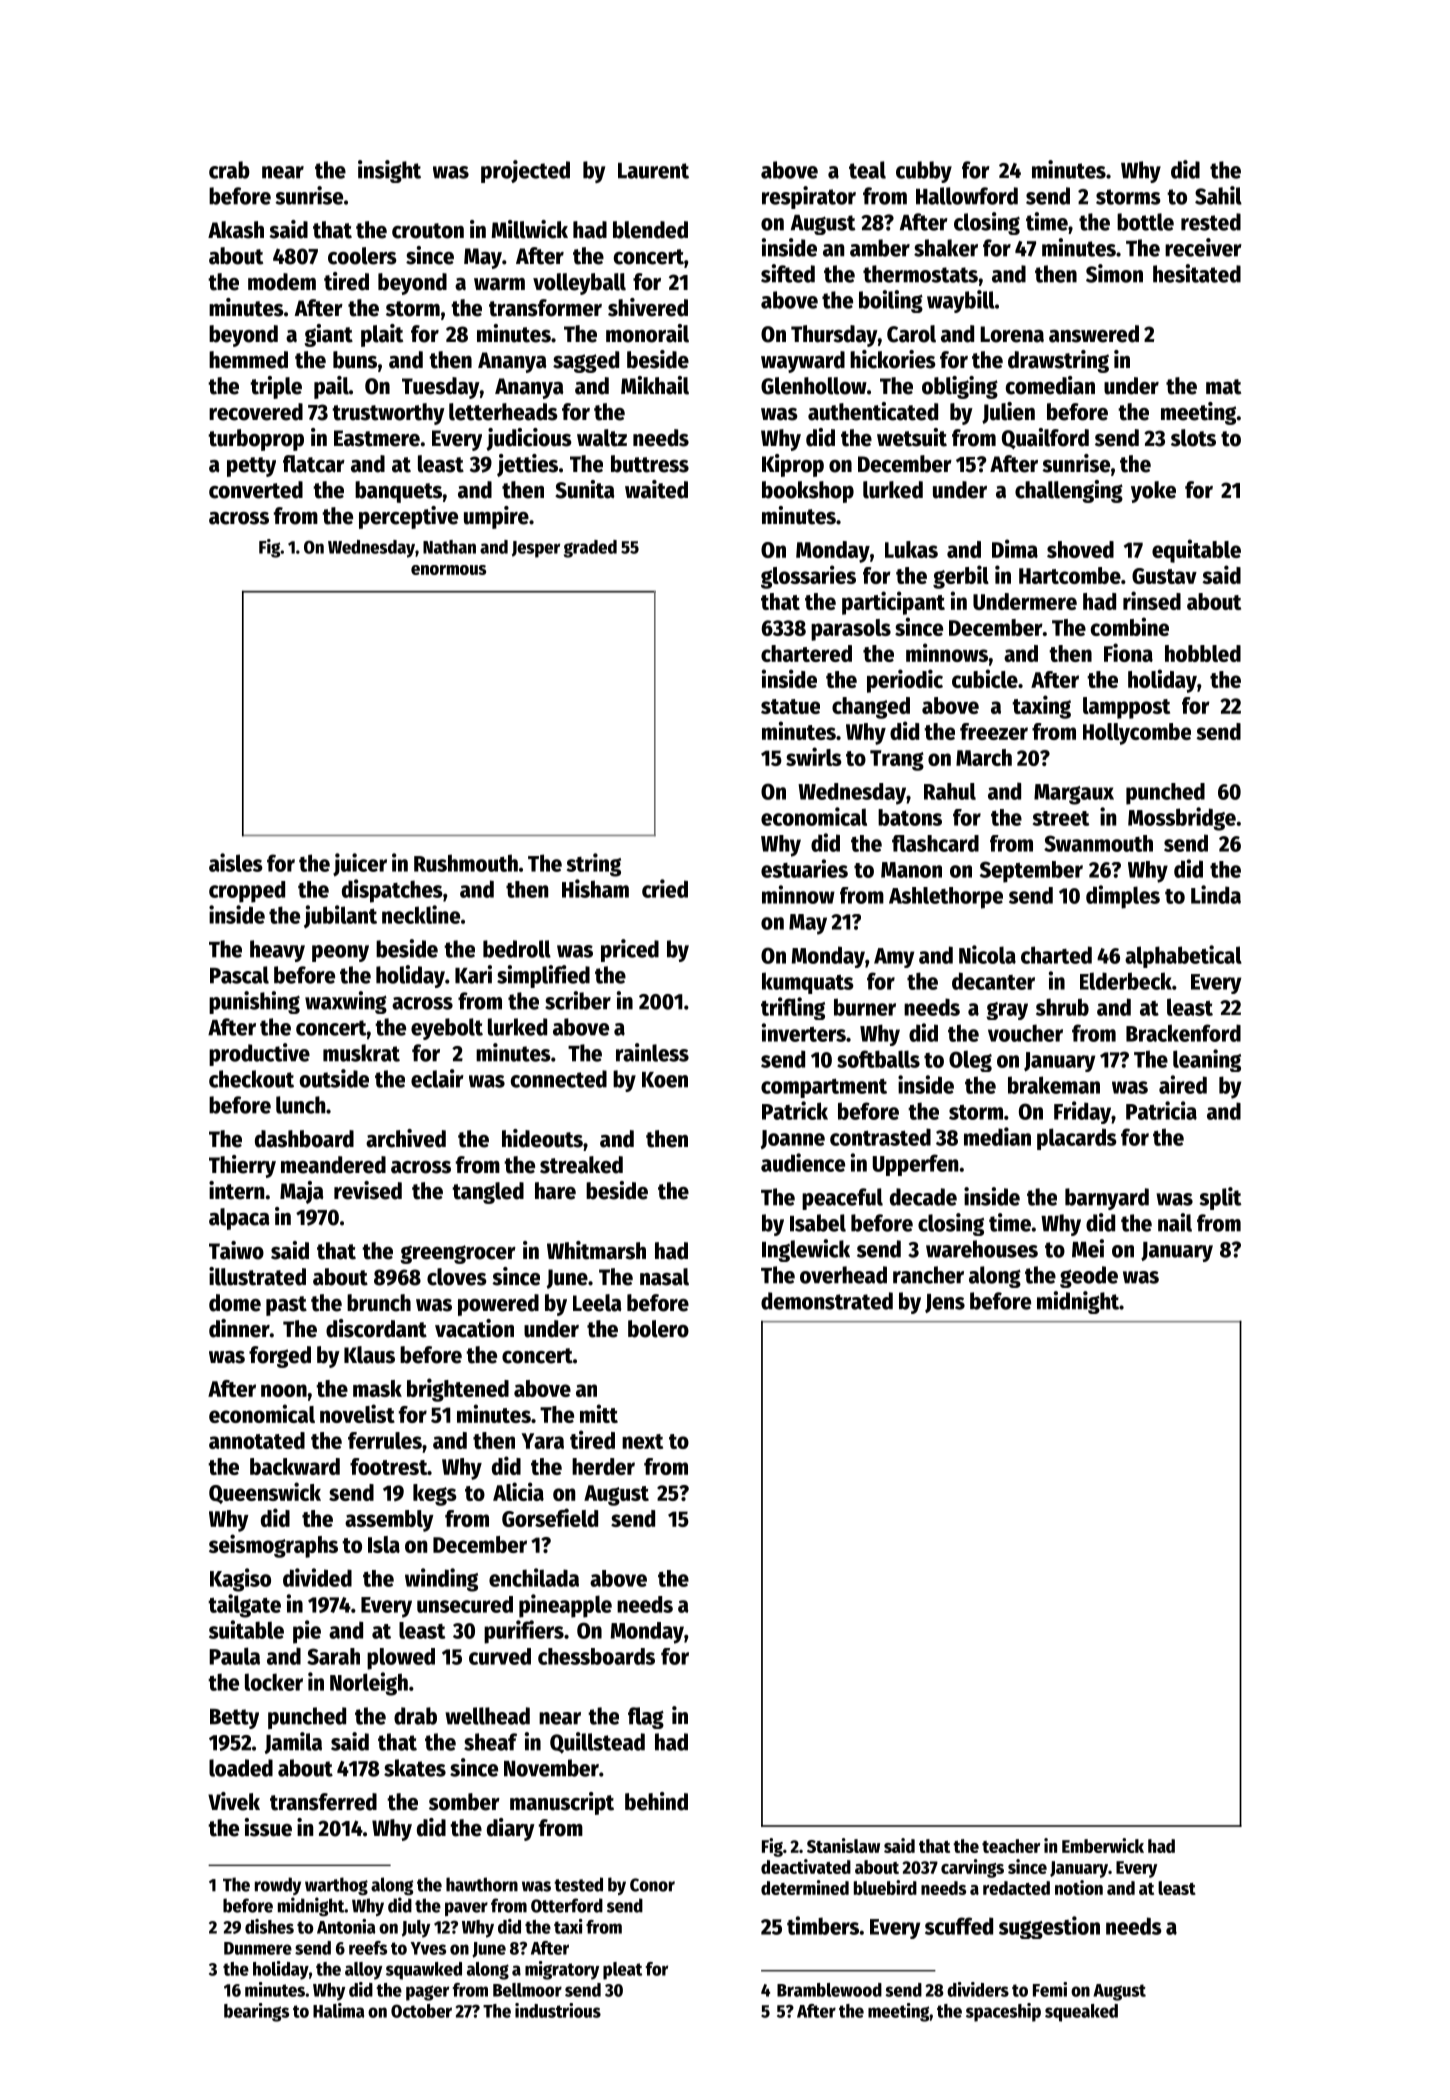 Image resolution: width=1450 pixels, height=2100 pixels. What do you see at coordinates (1089, 1277) in the screenshot?
I see `geode` at bounding box center [1089, 1277].
